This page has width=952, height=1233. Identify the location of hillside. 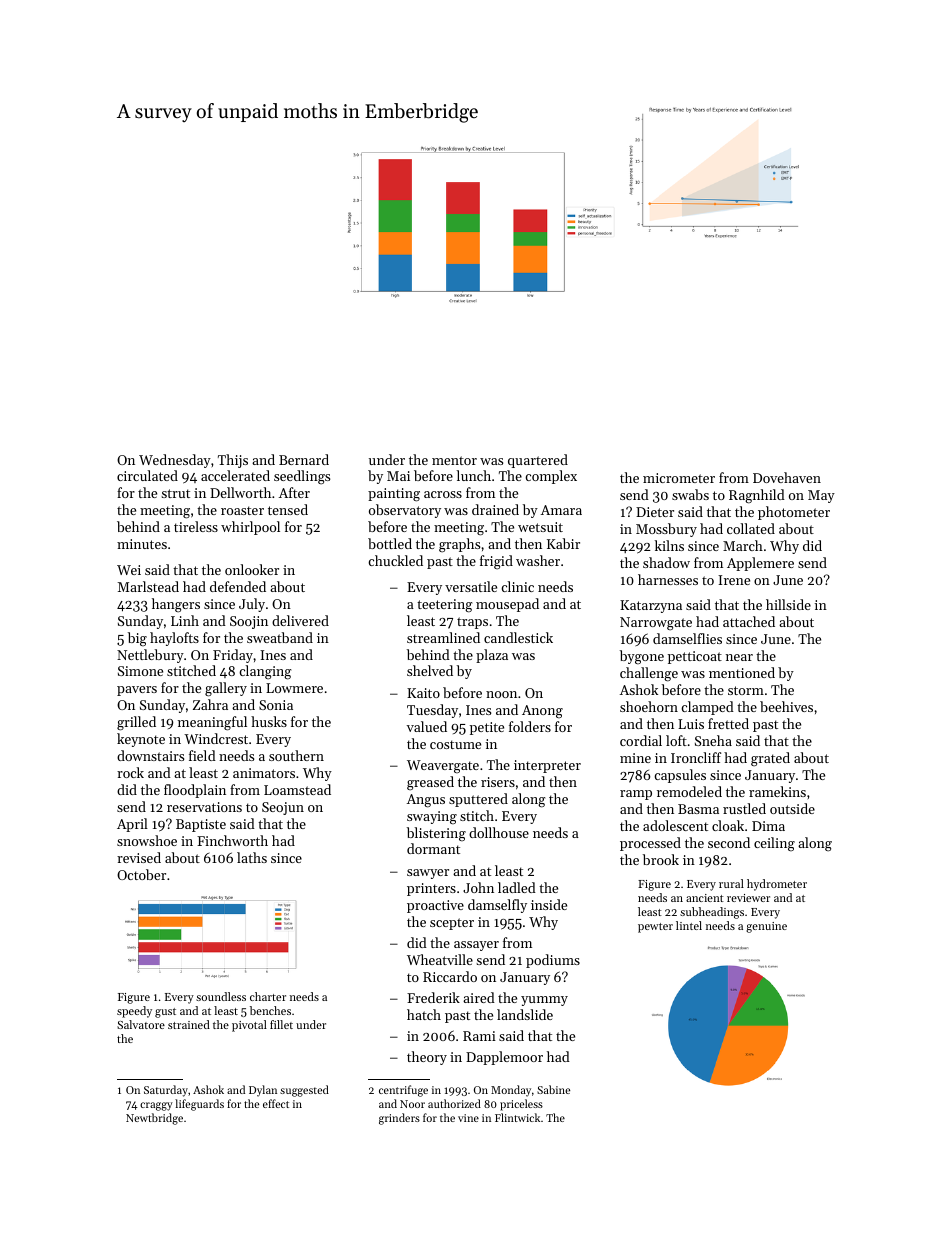
(788, 604).
